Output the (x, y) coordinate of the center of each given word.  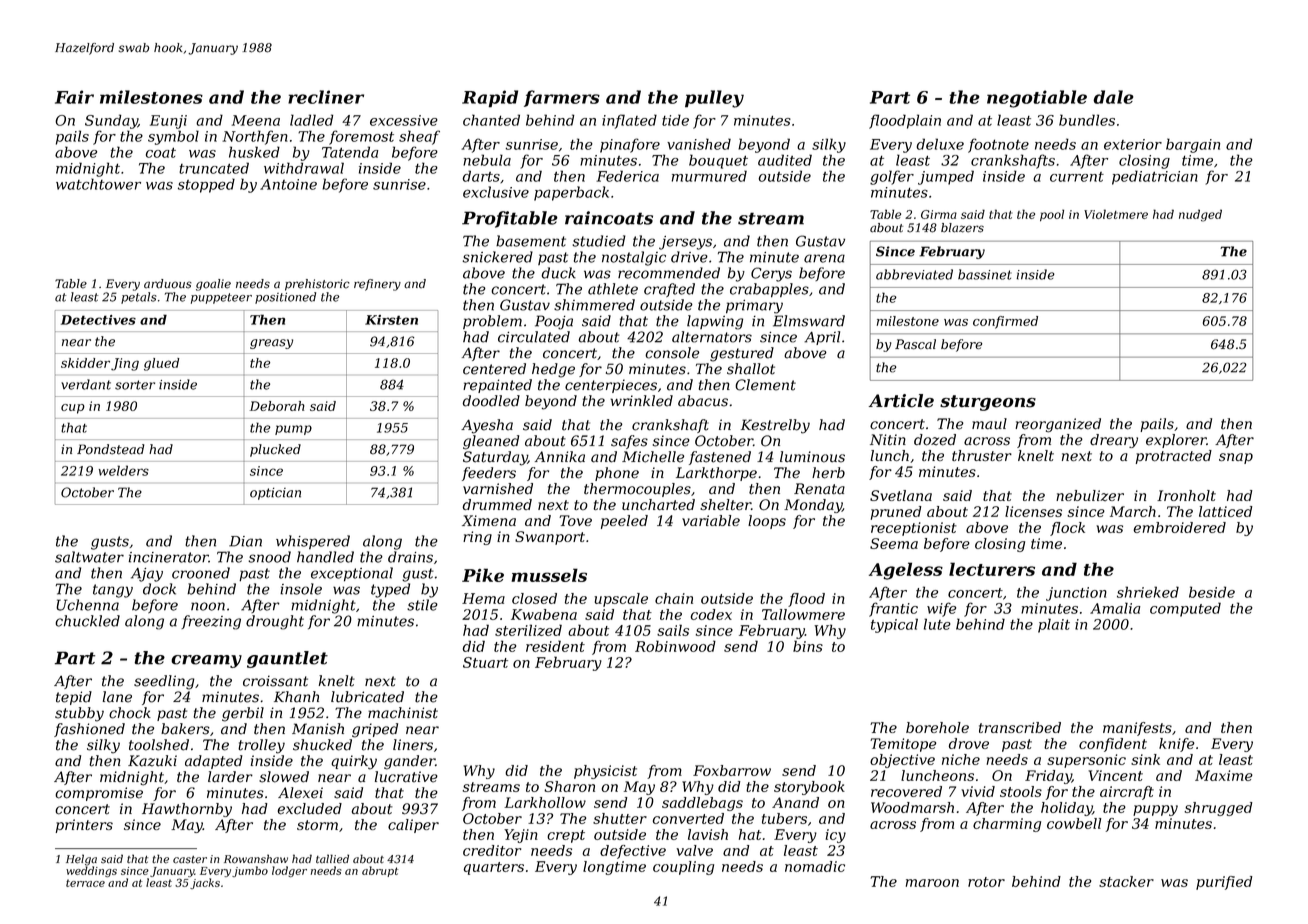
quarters (494, 868)
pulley (714, 99)
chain (674, 598)
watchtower (98, 184)
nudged (1200, 215)
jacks (205, 883)
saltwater (89, 557)
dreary (1114, 441)
